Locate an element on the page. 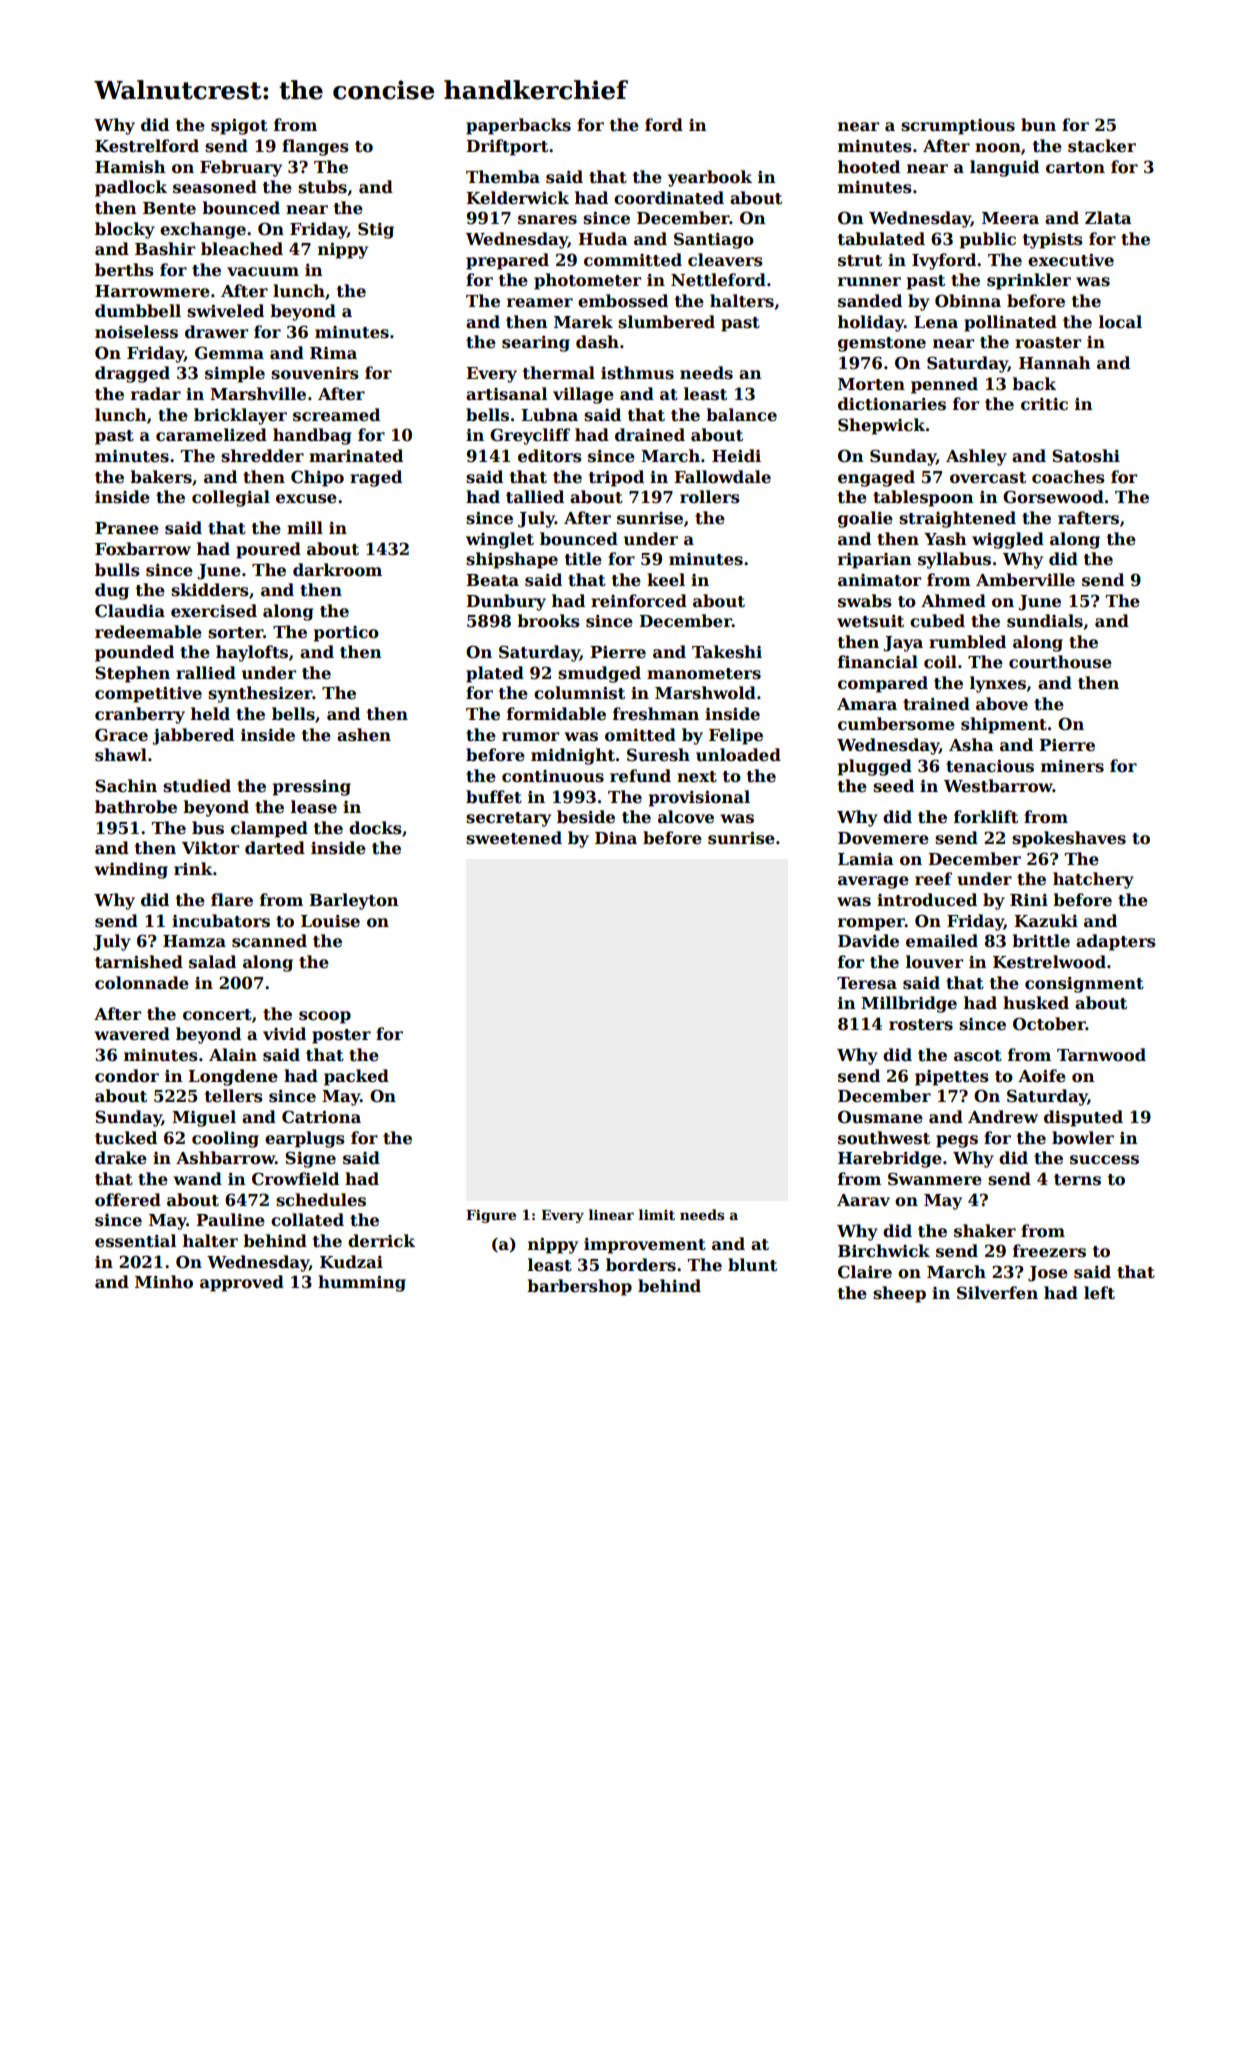 The width and height of the page is (1254, 2066). ascot is located at coordinates (978, 1056).
